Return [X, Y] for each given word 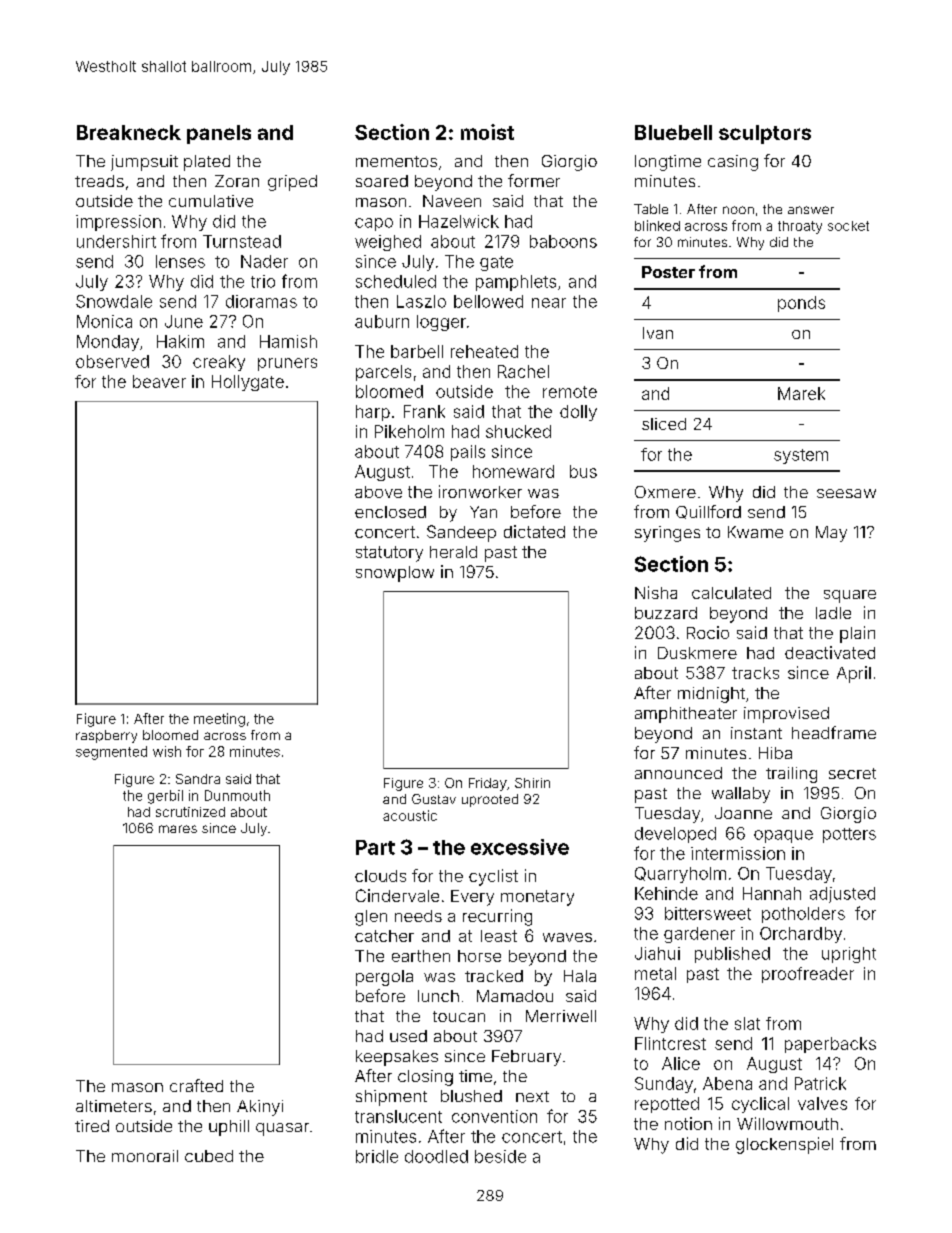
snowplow [395, 574]
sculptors [765, 134]
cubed [209, 1156]
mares [178, 829]
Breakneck [129, 132]
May [831, 534]
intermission [738, 853]
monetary [537, 898]
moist [487, 132]
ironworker [480, 491]
